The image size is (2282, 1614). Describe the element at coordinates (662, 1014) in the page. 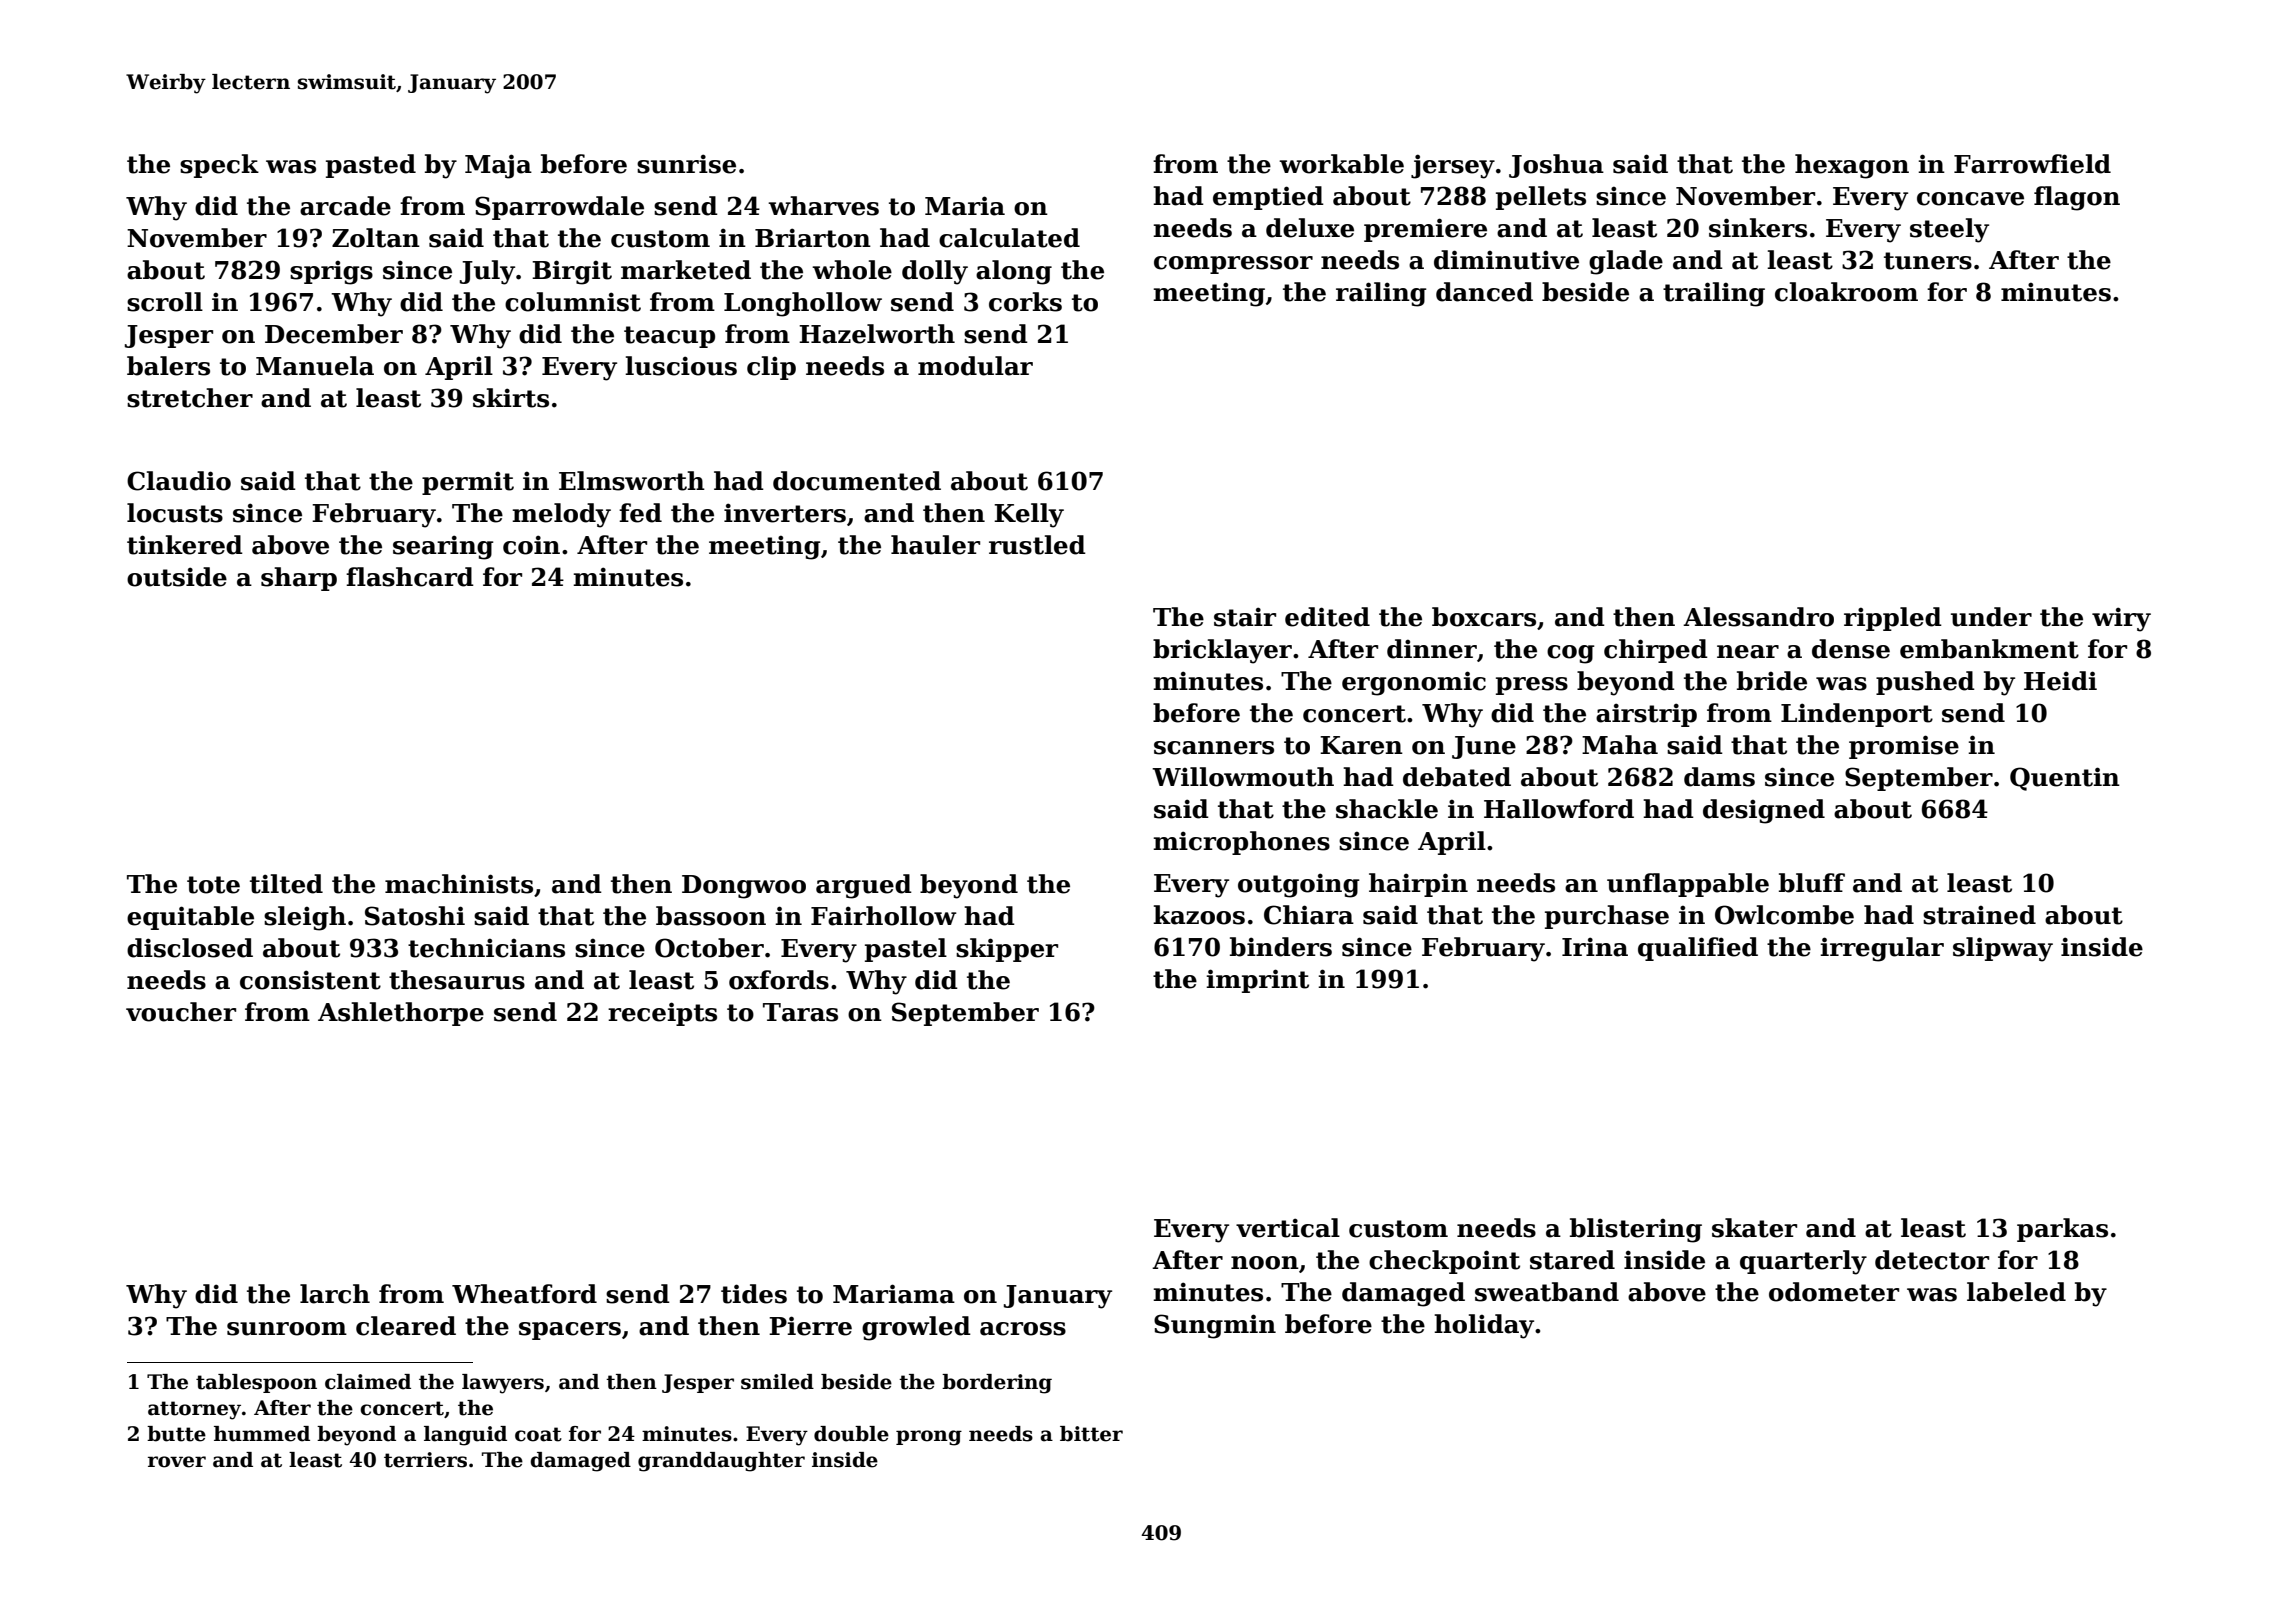

I see `receipts` at that location.
